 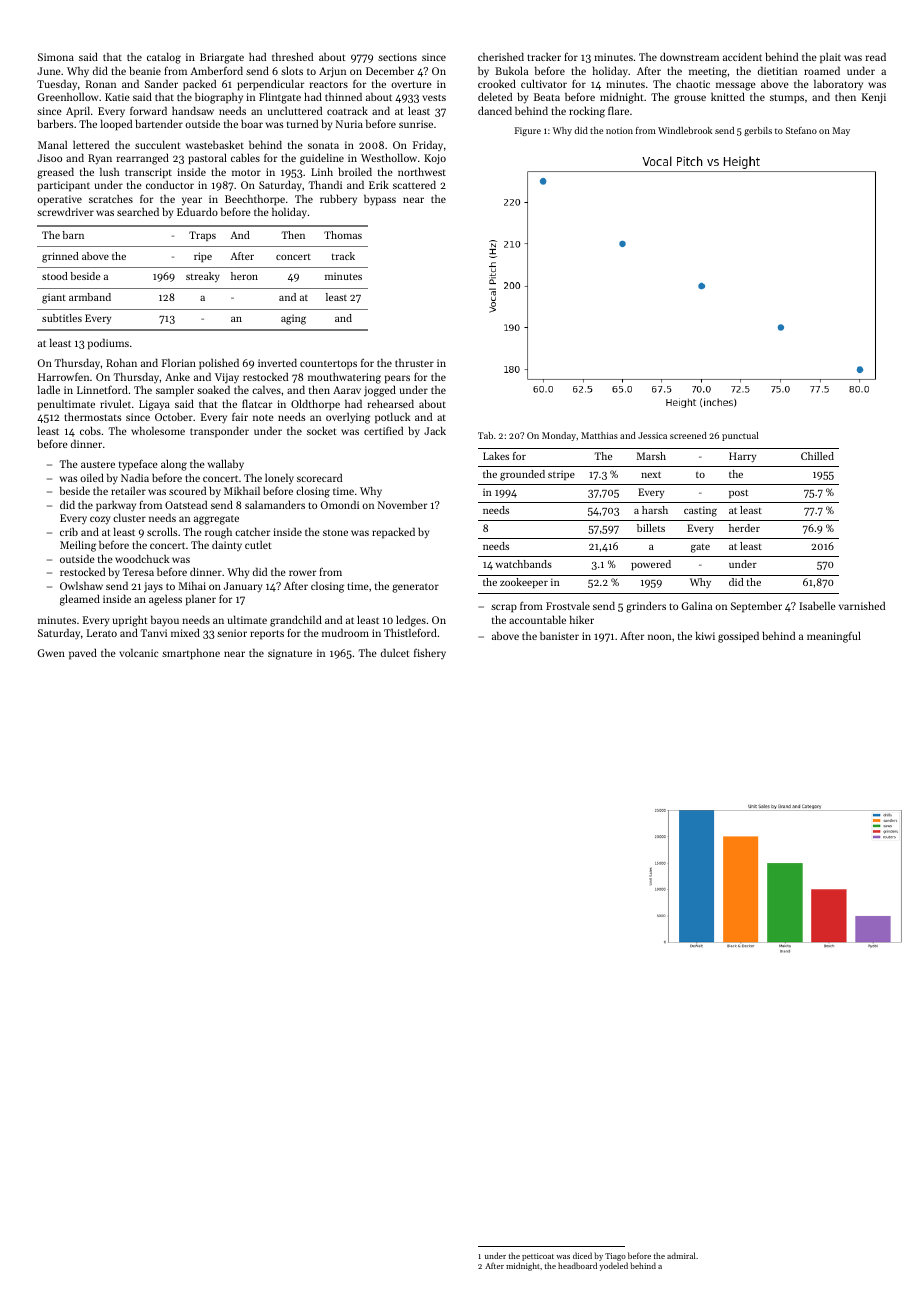 What do you see at coordinates (347, 390) in the screenshot?
I see `Aarav` at bounding box center [347, 390].
